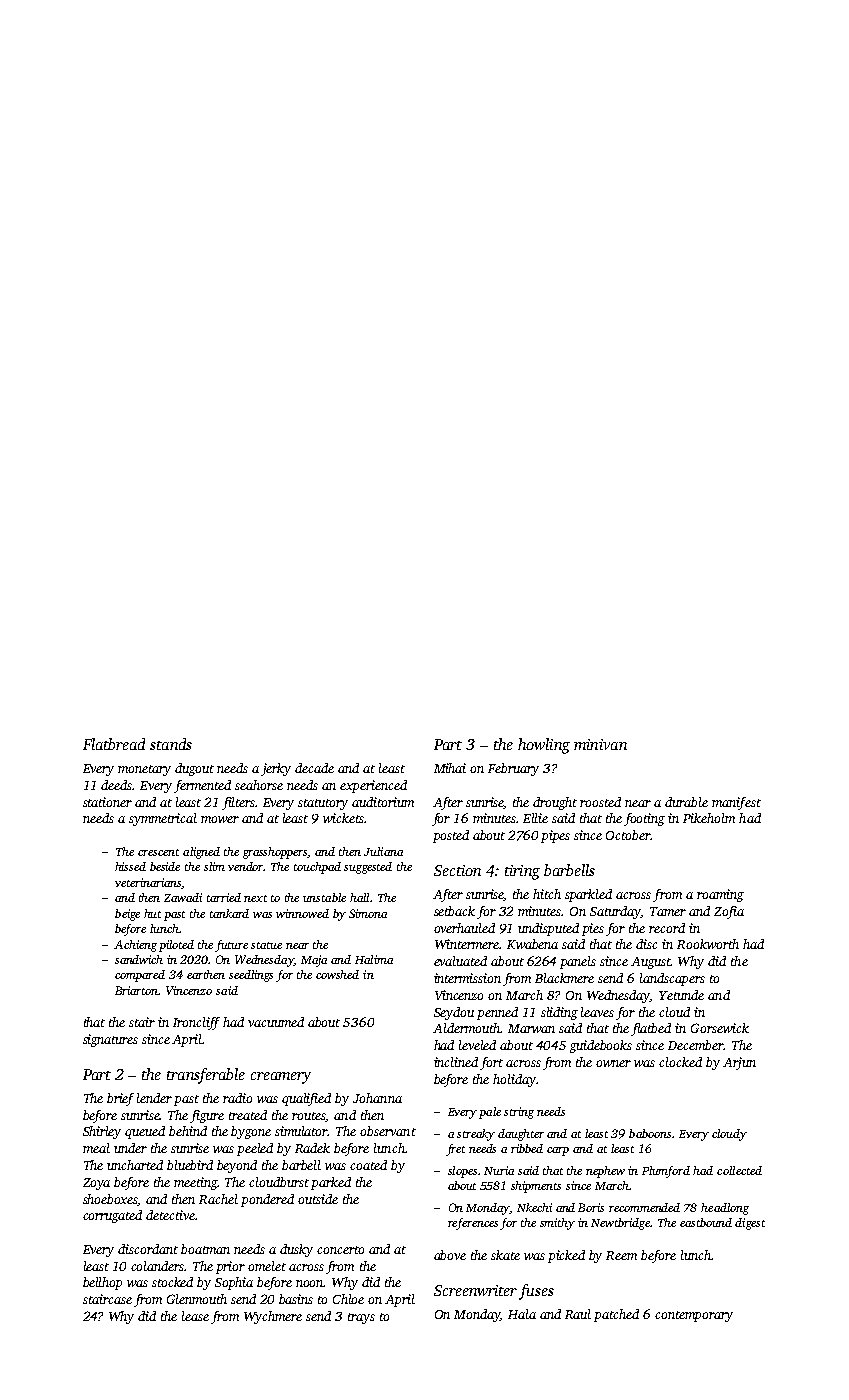  Describe the element at coordinates (195, 1316) in the page. I see `lease` at that location.
